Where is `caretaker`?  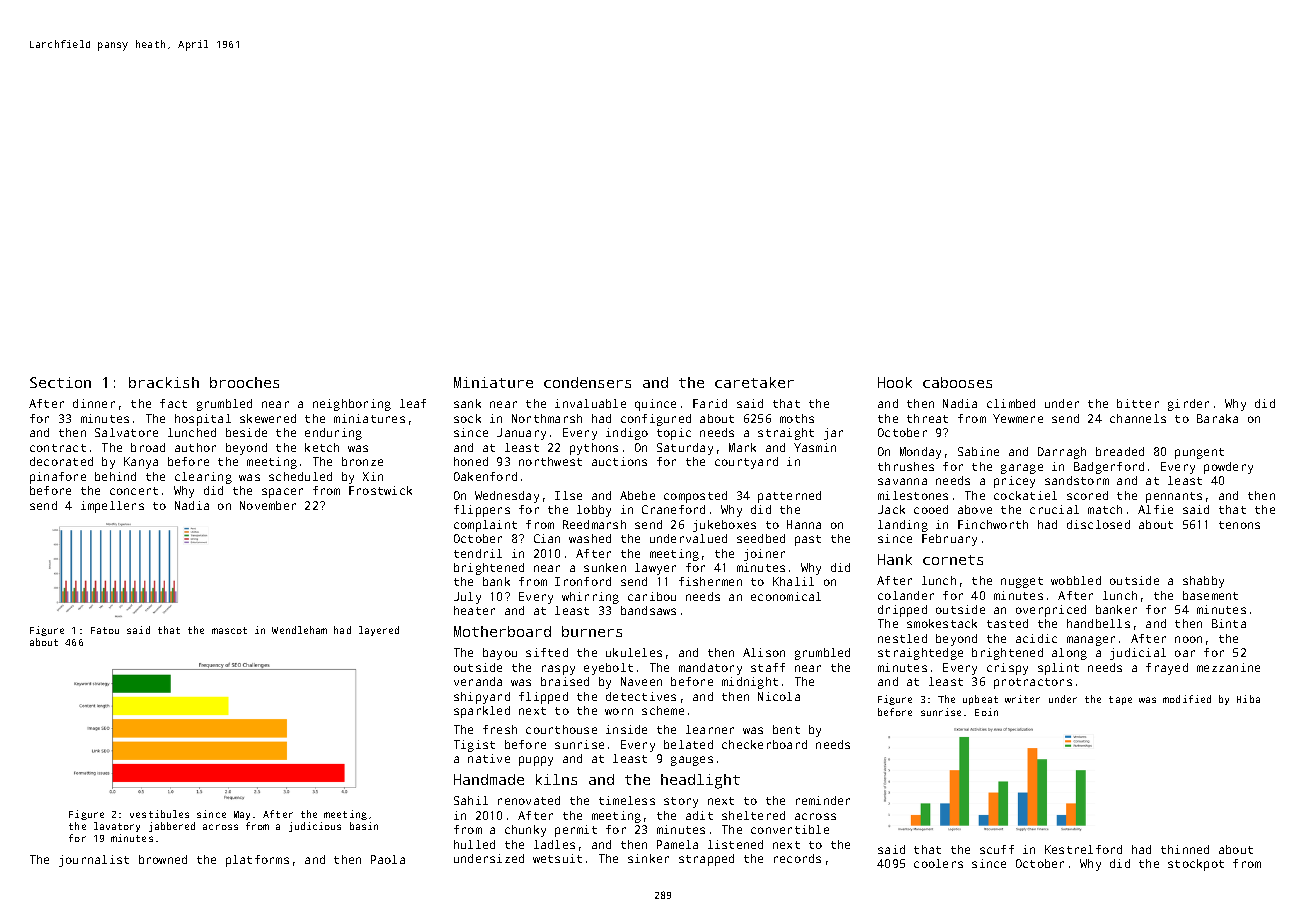
caretaker is located at coordinates (754, 382).
